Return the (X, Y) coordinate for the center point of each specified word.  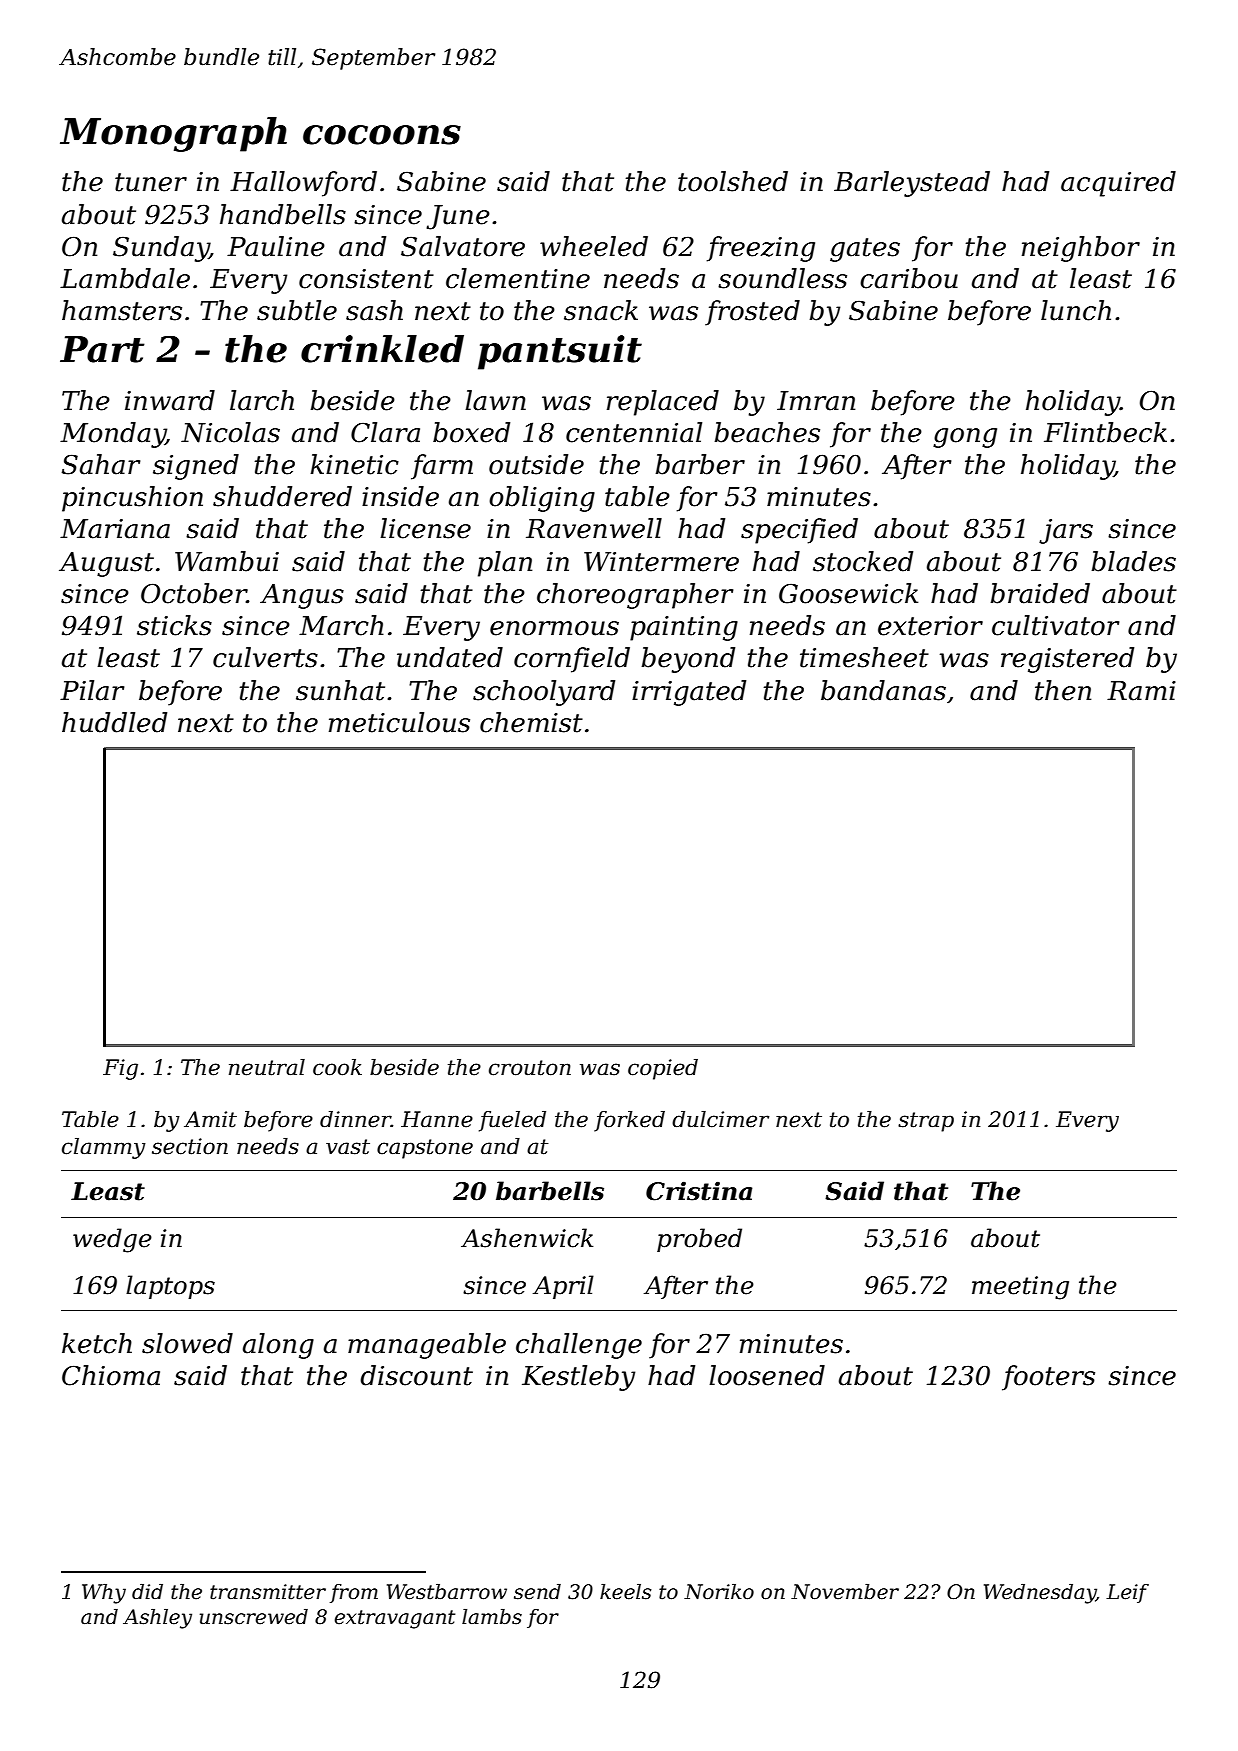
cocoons (382, 135)
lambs (492, 1617)
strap (926, 1122)
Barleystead (912, 184)
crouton (530, 1068)
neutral (267, 1067)
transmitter (268, 1592)
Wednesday (1040, 1594)
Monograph (173, 134)
